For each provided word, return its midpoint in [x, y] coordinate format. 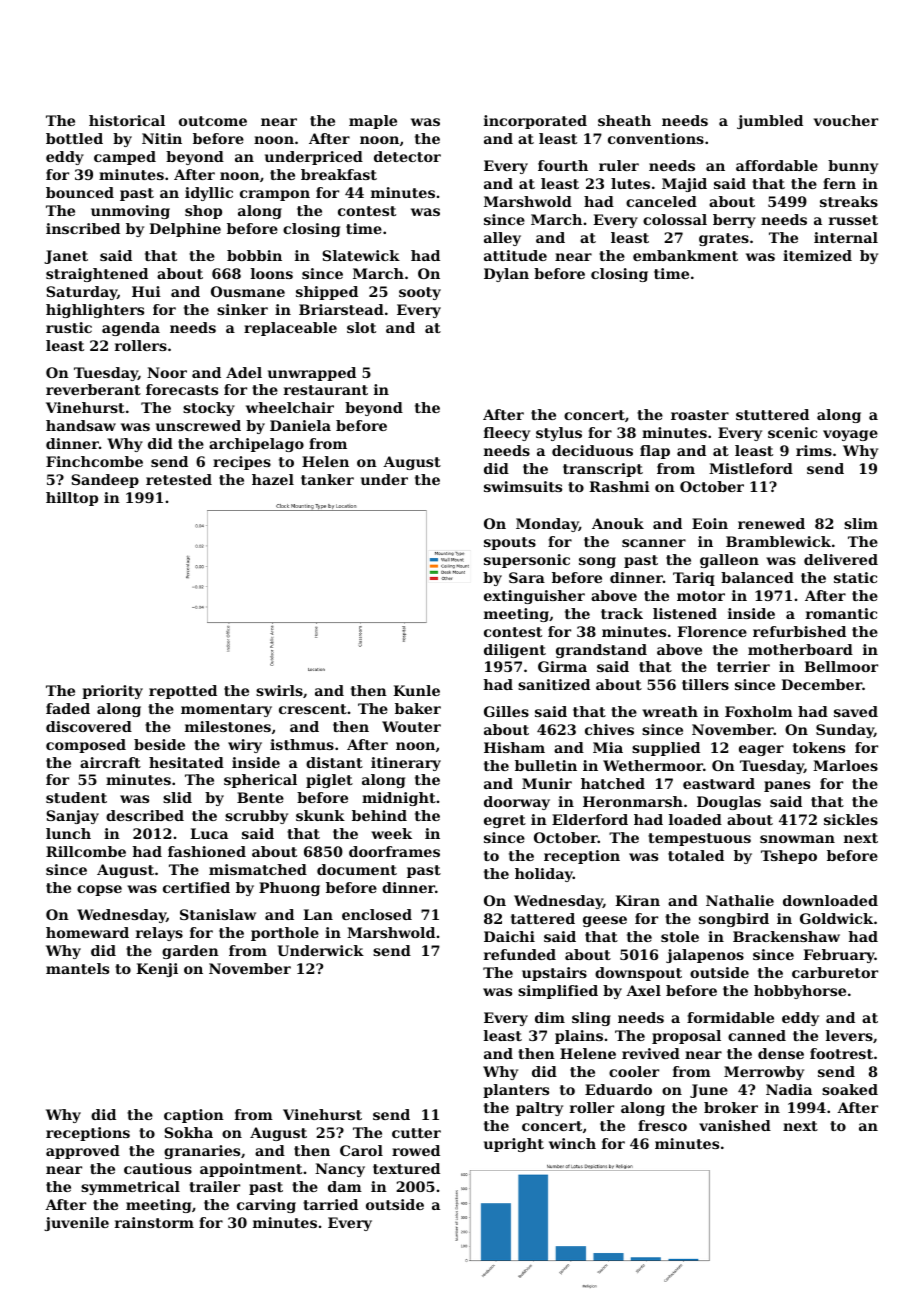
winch [572, 1143]
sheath [624, 120]
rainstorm [154, 1222]
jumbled [770, 122]
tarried [330, 1204]
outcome [213, 121]
